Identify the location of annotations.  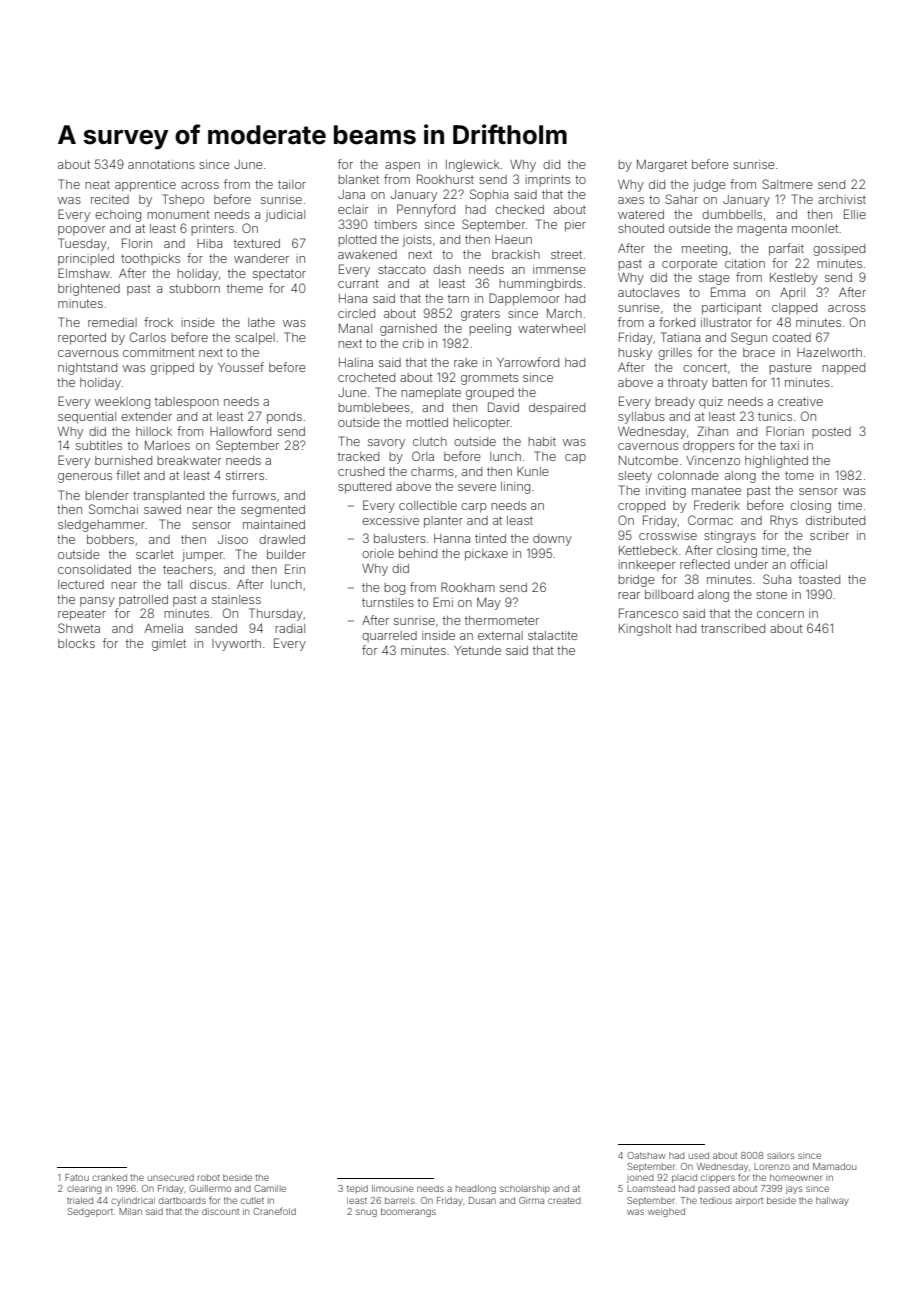
(161, 164).
